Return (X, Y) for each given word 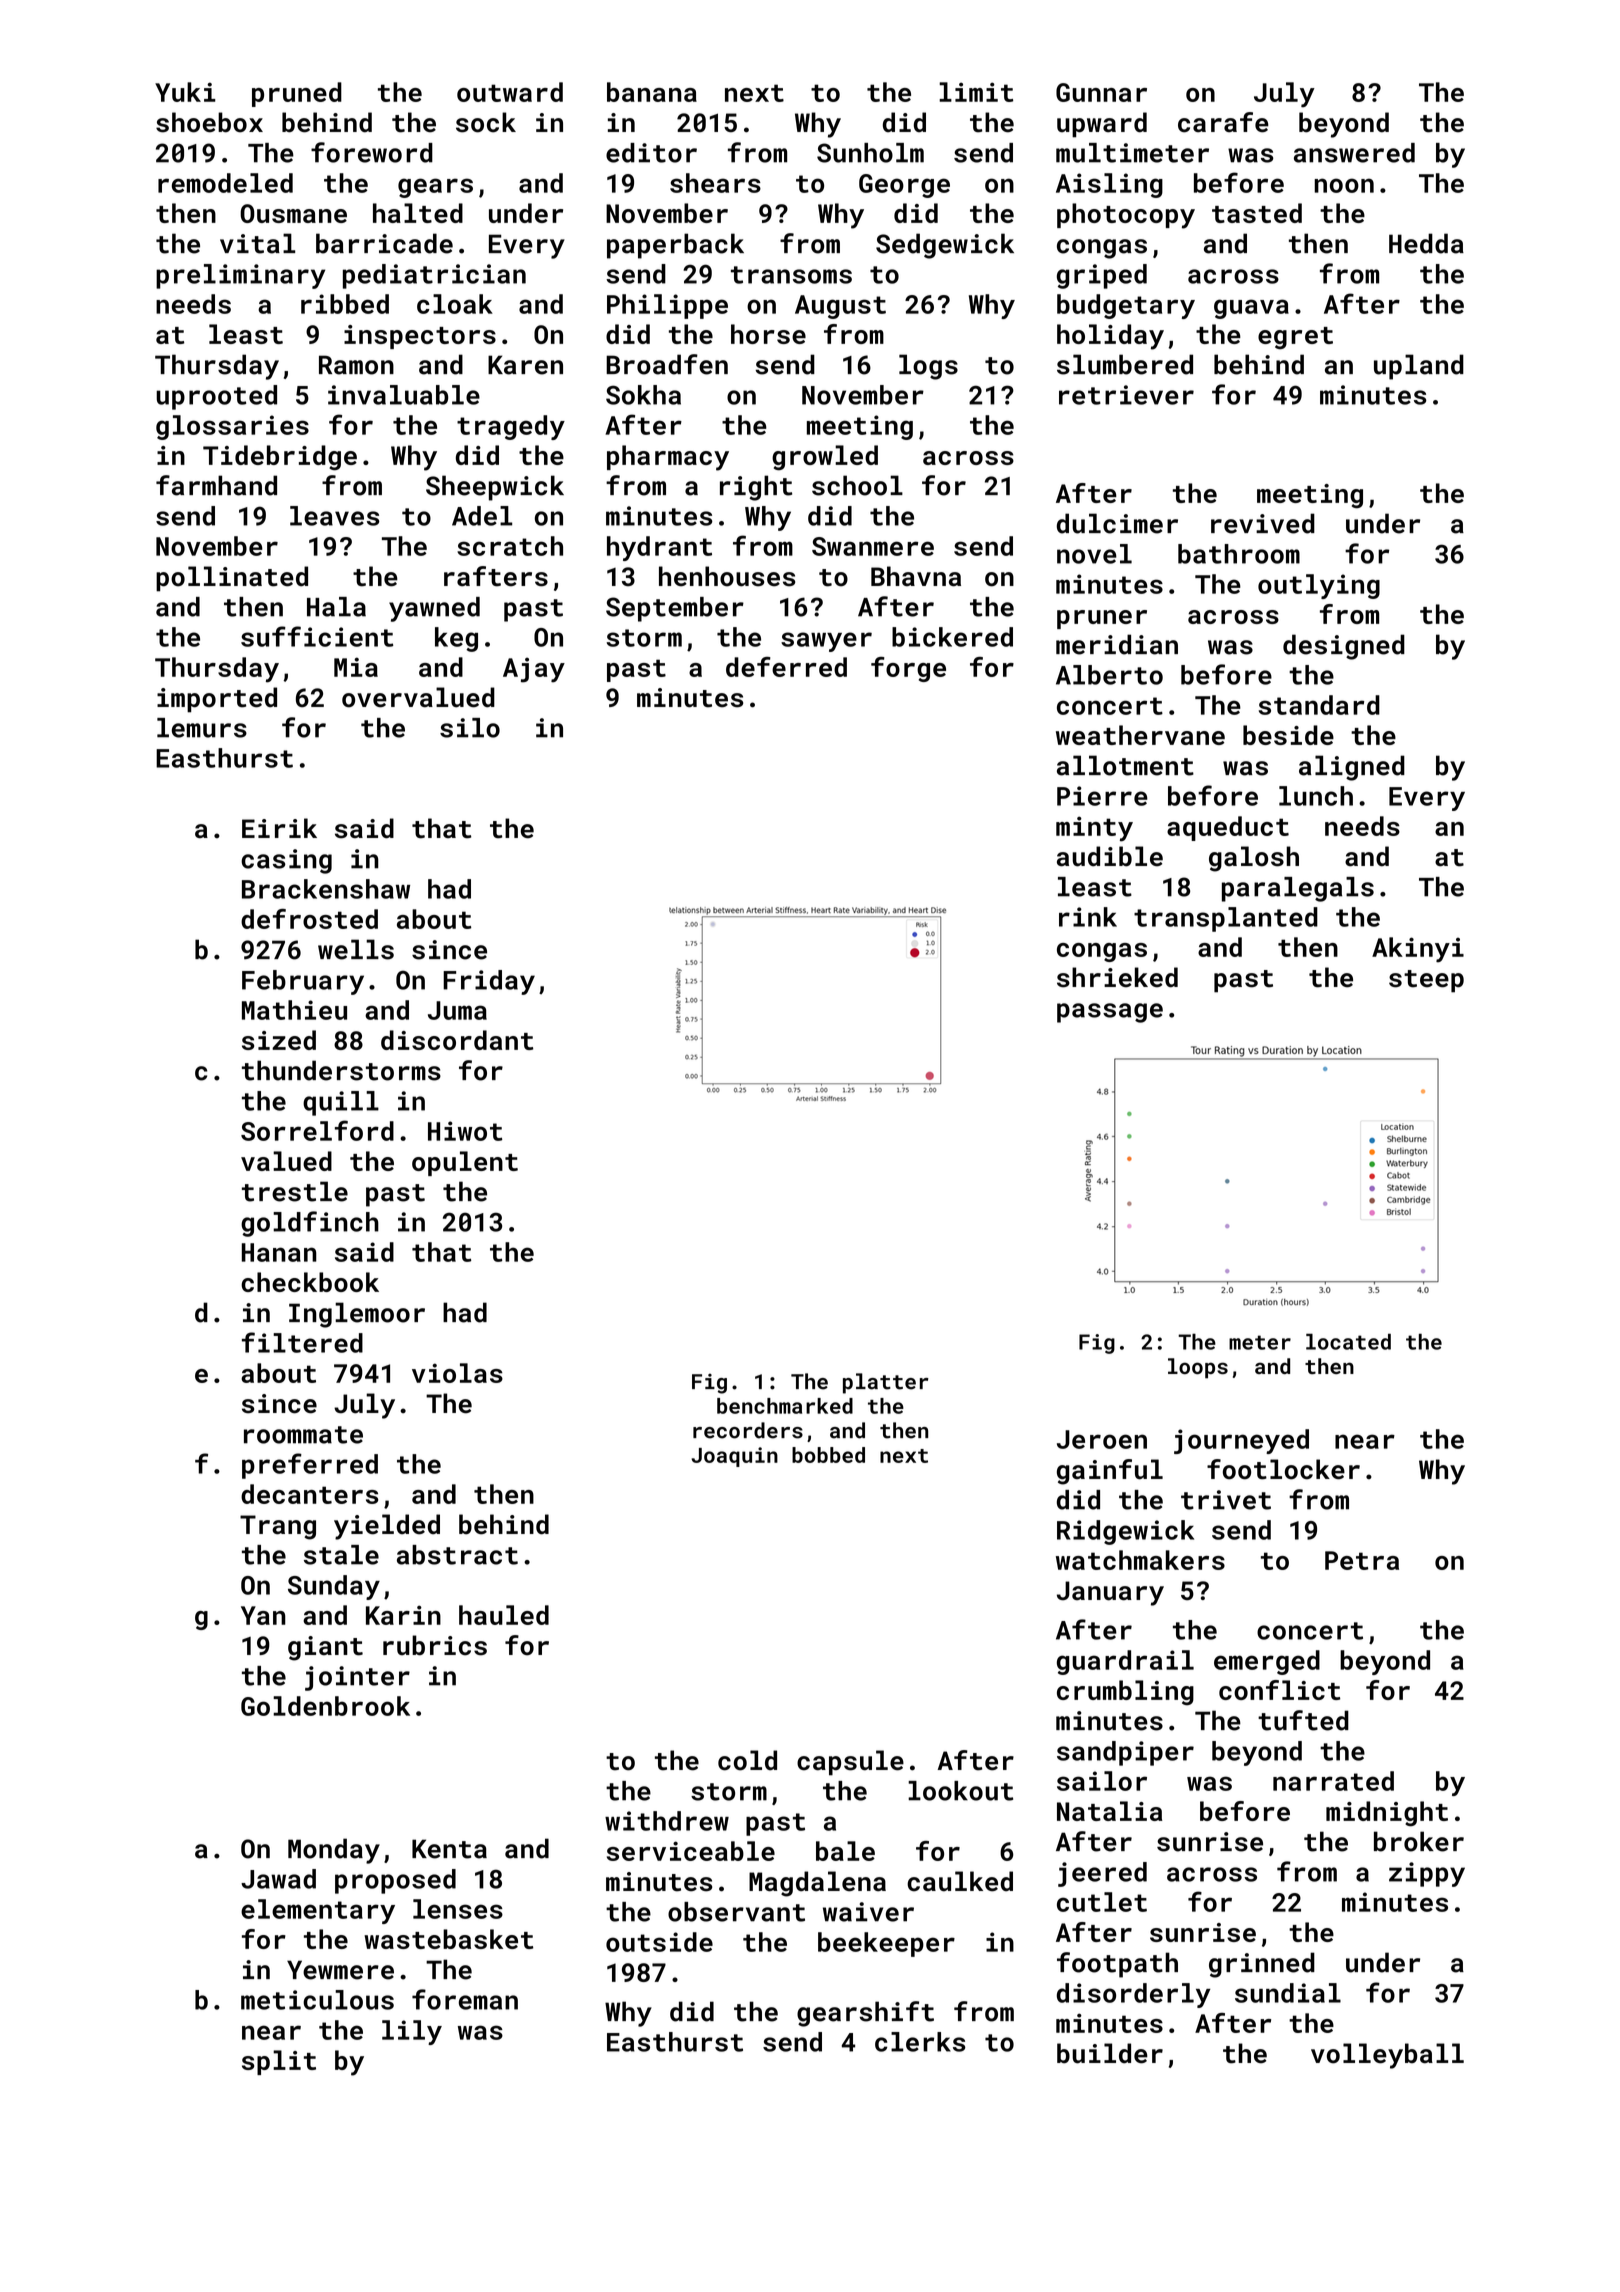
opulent (465, 1163)
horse (768, 334)
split (279, 2062)
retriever (1126, 395)
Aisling (1109, 185)
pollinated (232, 579)
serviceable (691, 1851)
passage (1110, 1013)
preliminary (240, 276)
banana (652, 92)
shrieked (1117, 977)
